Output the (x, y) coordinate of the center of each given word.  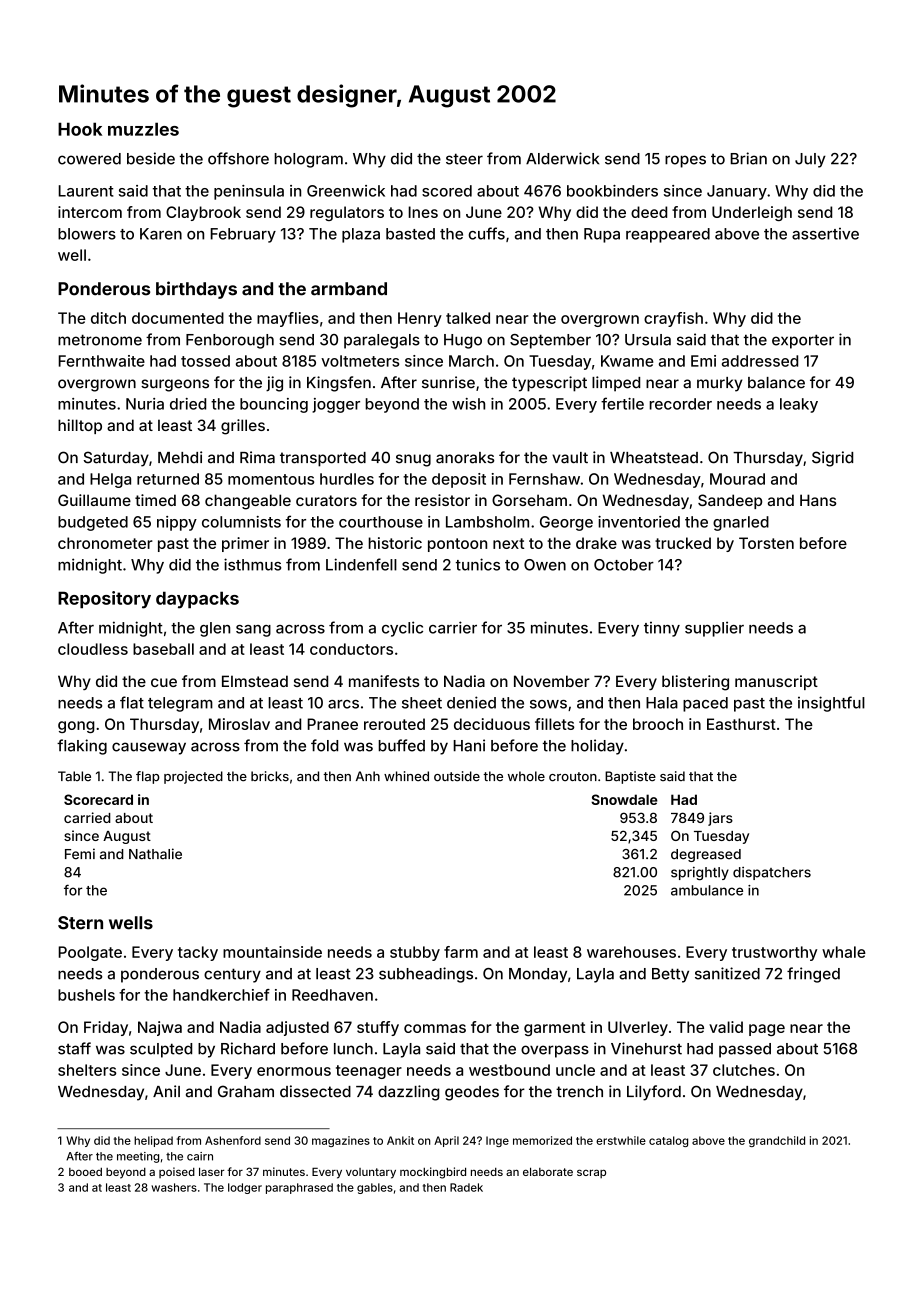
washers (174, 1187)
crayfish (673, 319)
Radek (466, 1187)
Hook (80, 129)
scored (447, 191)
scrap (591, 1173)
